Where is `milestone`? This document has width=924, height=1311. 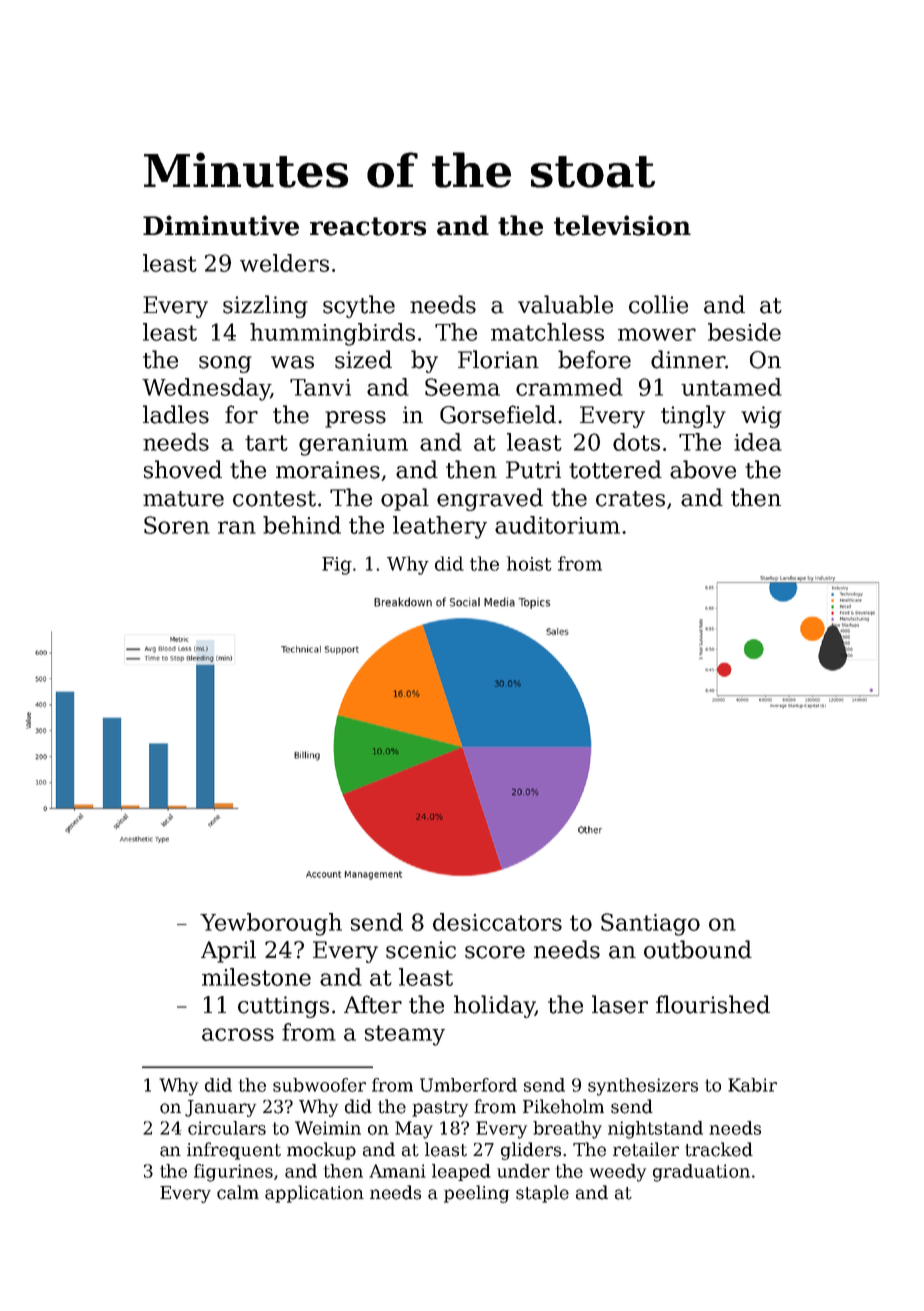 milestone is located at coordinates (256, 977).
